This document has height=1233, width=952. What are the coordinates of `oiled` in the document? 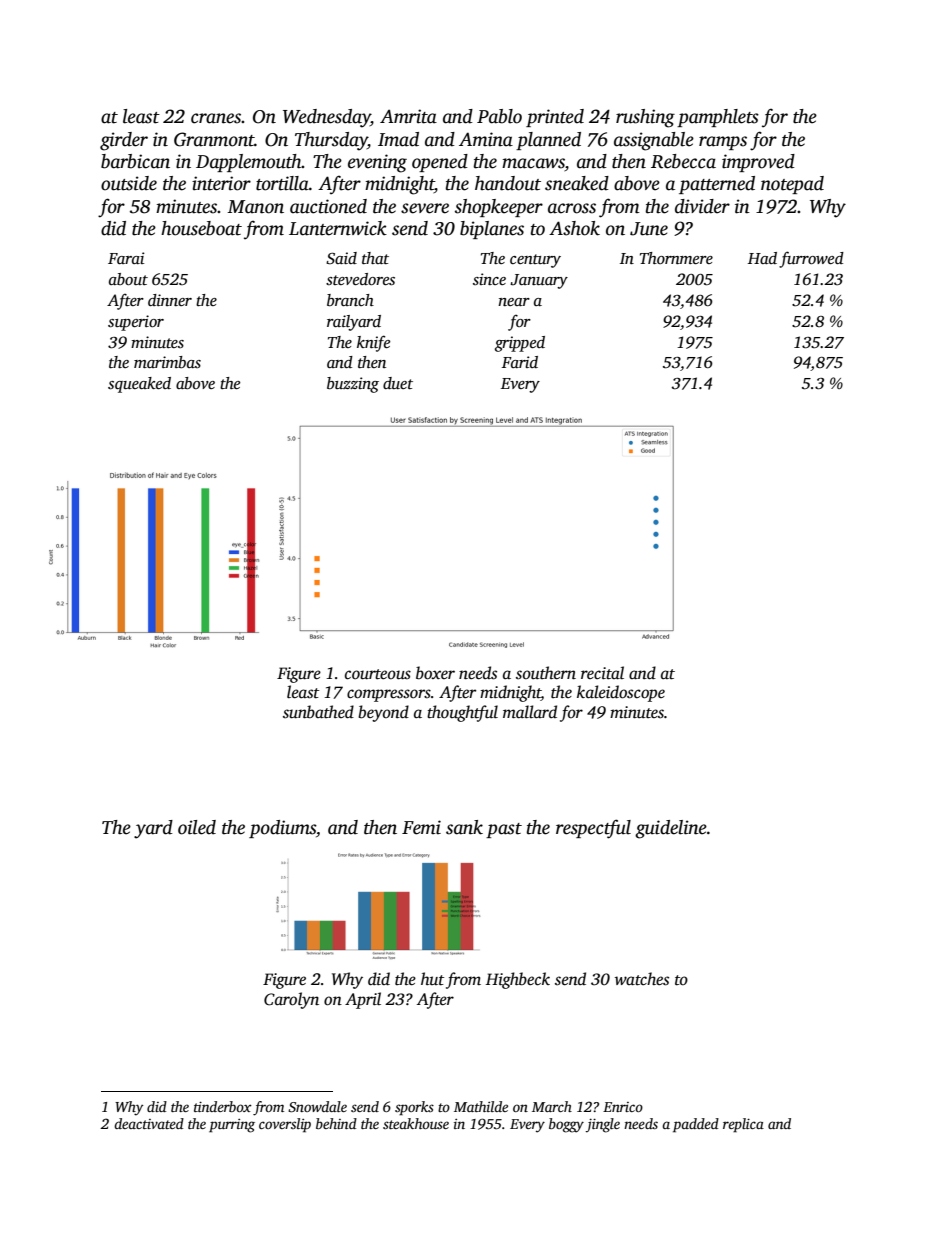 It's located at (197, 827).
